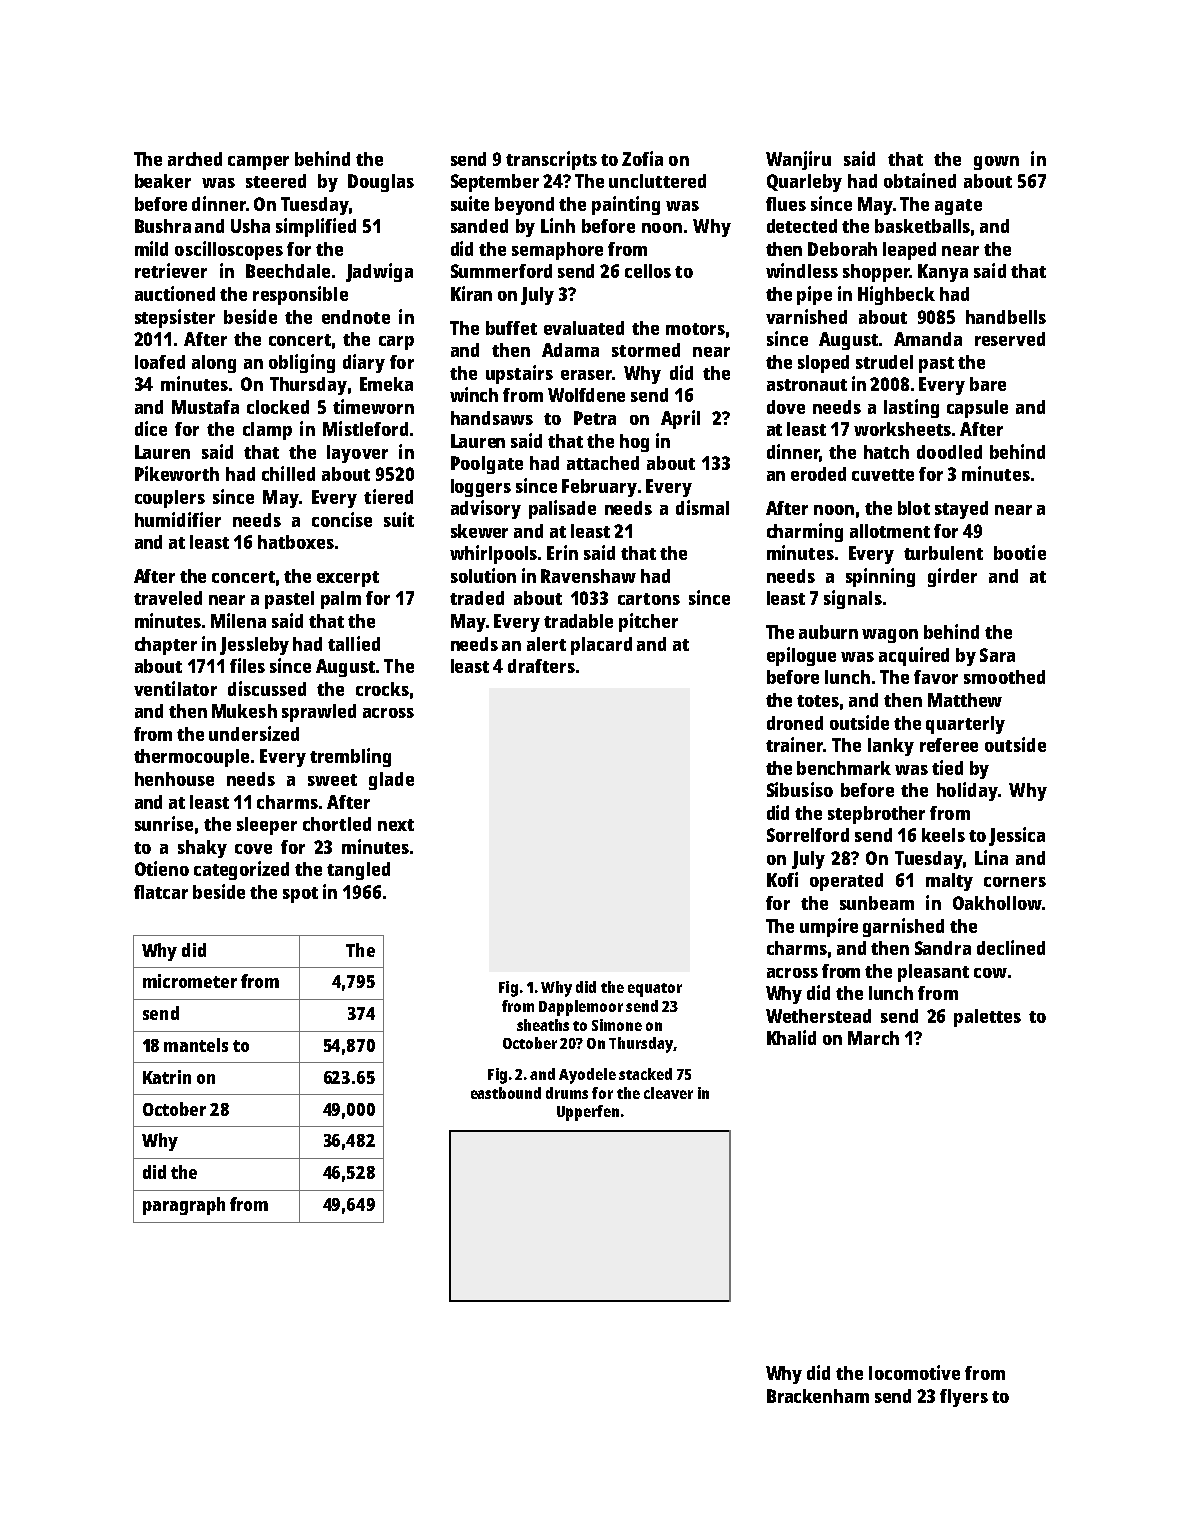 Image resolution: width=1180 pixels, height=1527 pixels. I want to click on Upperfen, so click(588, 1113).
